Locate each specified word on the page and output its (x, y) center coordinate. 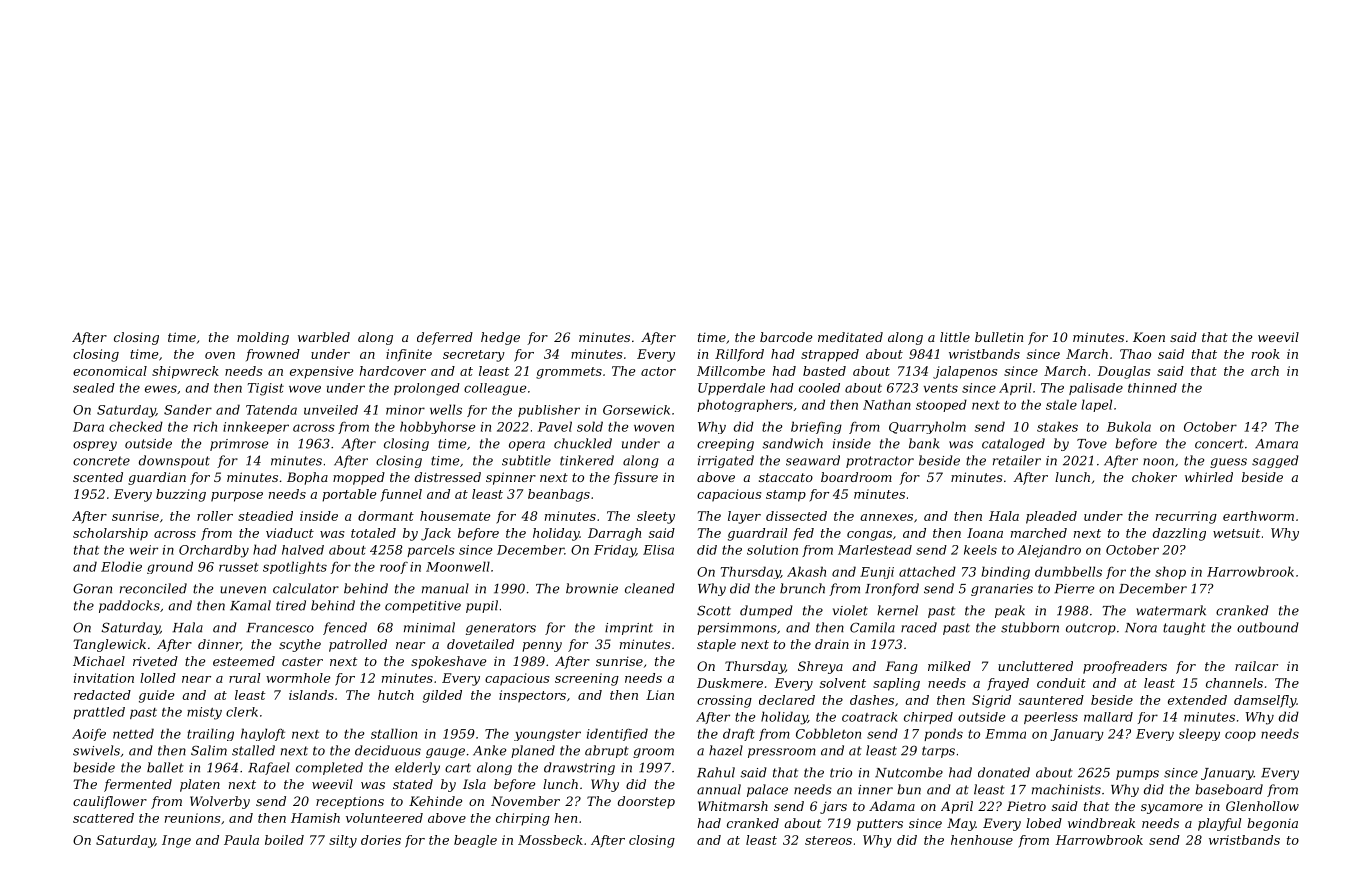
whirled (1209, 477)
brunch (802, 588)
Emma (1005, 734)
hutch (396, 695)
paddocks (129, 606)
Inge (176, 841)
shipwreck (185, 372)
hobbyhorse (438, 427)
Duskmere (730, 683)
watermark (1171, 610)
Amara (1276, 444)
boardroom (856, 477)
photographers (745, 405)
